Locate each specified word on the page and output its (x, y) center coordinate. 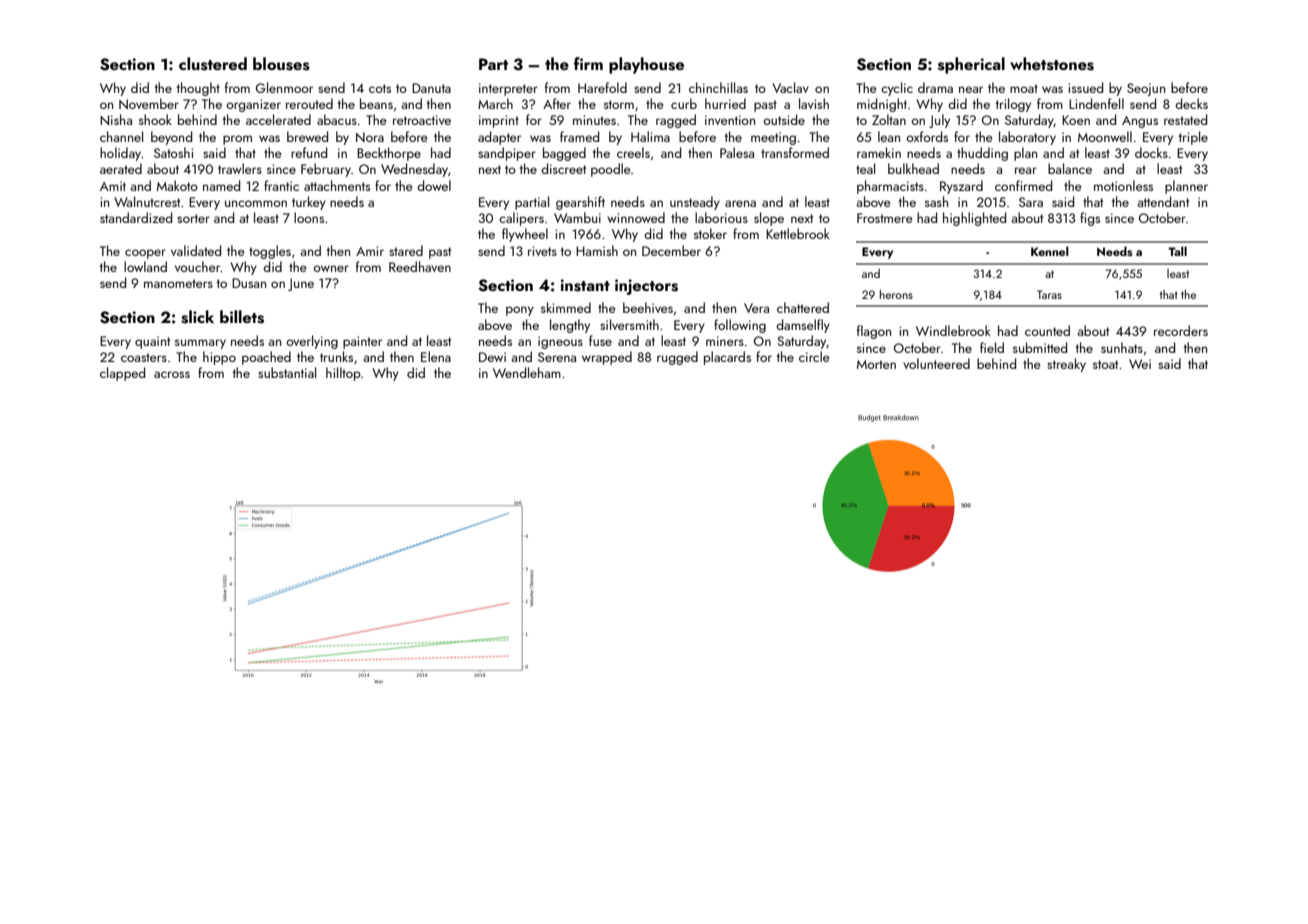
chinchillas (718, 87)
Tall (1177, 251)
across (172, 374)
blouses (281, 64)
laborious (721, 217)
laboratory (1027, 138)
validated (196, 250)
